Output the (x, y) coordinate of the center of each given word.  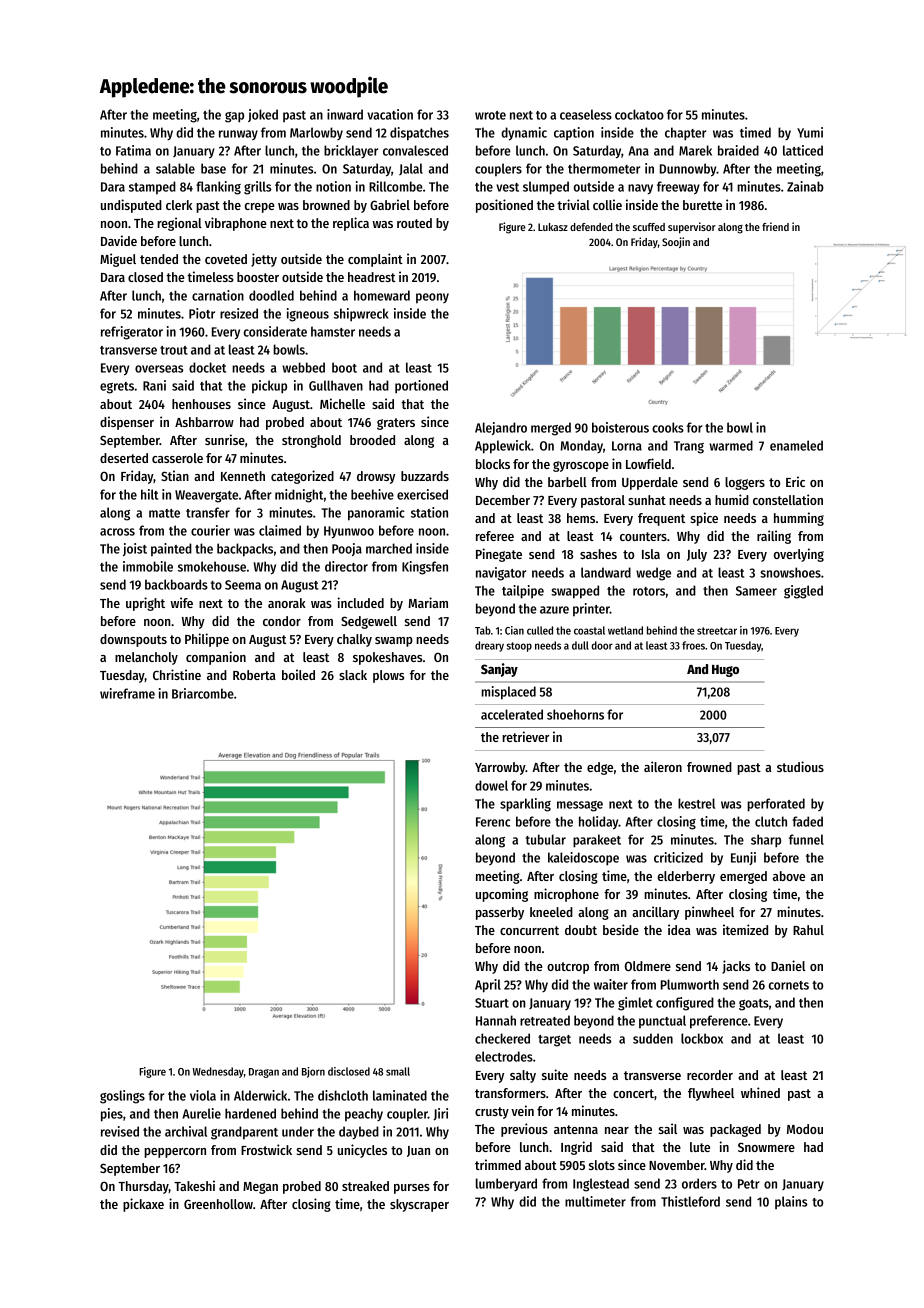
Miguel (118, 260)
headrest (372, 277)
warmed (731, 445)
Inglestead (601, 1185)
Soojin (676, 242)
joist (135, 549)
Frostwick (266, 1149)
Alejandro (501, 428)
